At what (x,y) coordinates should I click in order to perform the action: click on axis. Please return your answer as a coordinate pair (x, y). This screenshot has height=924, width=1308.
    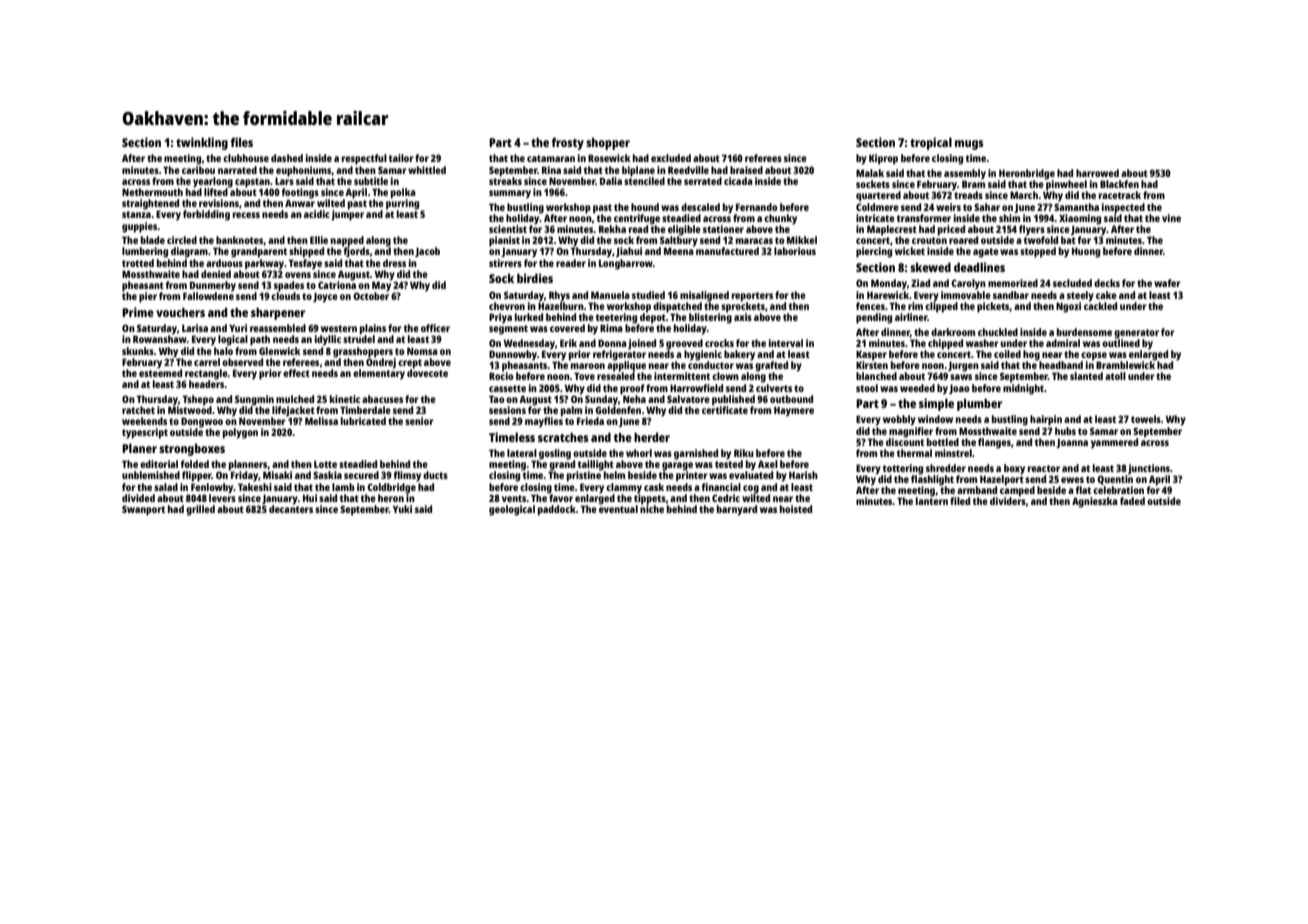
    Looking at the image, I should click on (743, 317).
